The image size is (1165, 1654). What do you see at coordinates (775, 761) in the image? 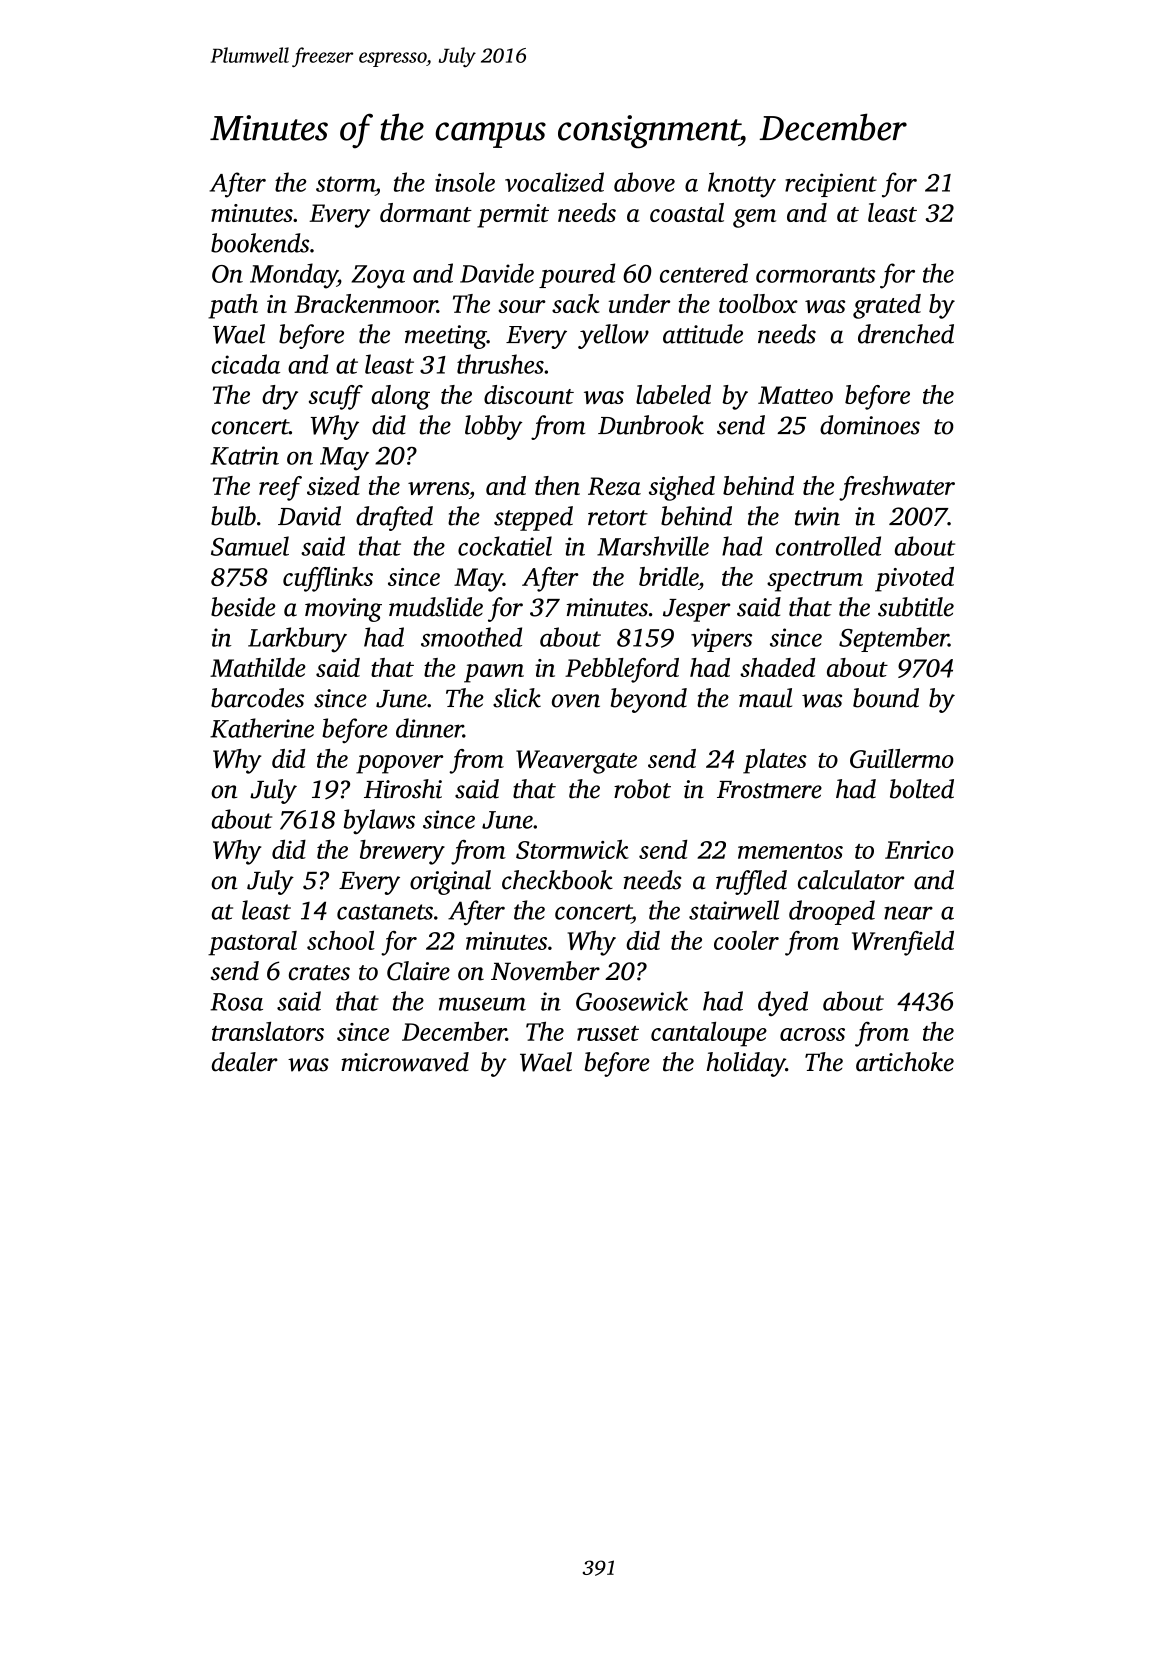
I see `plates` at bounding box center [775, 761].
